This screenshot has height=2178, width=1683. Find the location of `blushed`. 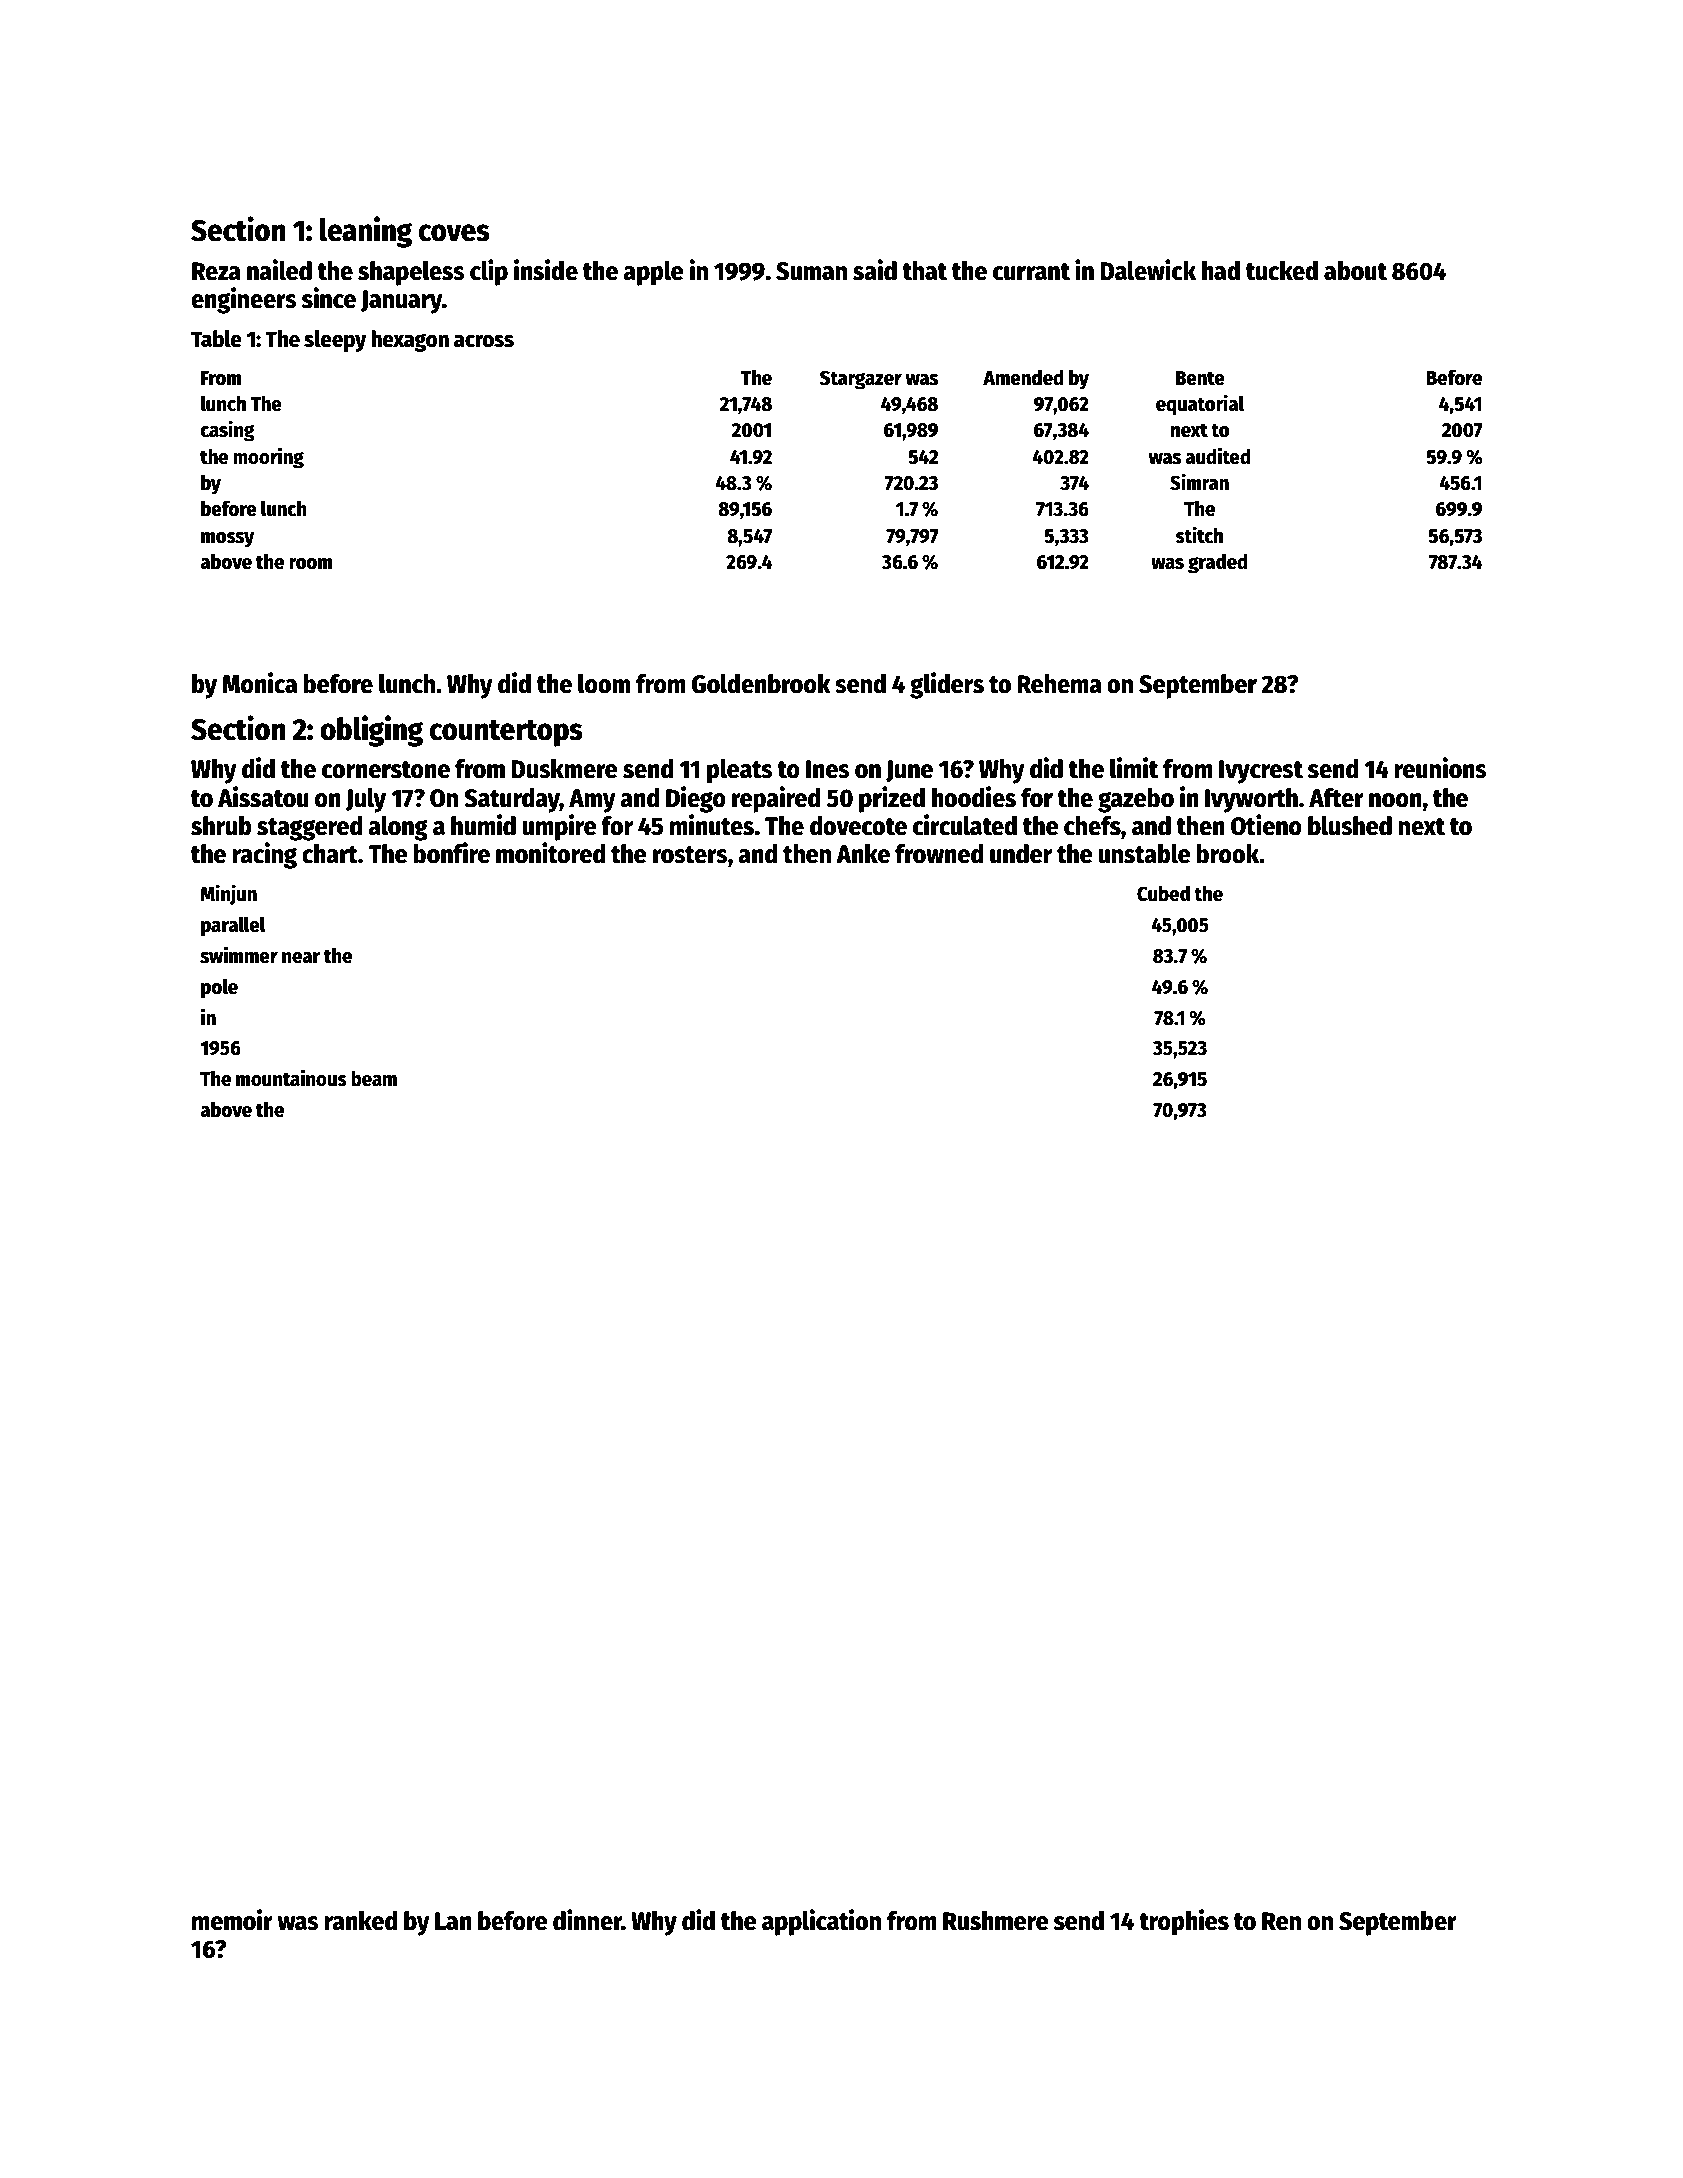

blushed is located at coordinates (1350, 825).
